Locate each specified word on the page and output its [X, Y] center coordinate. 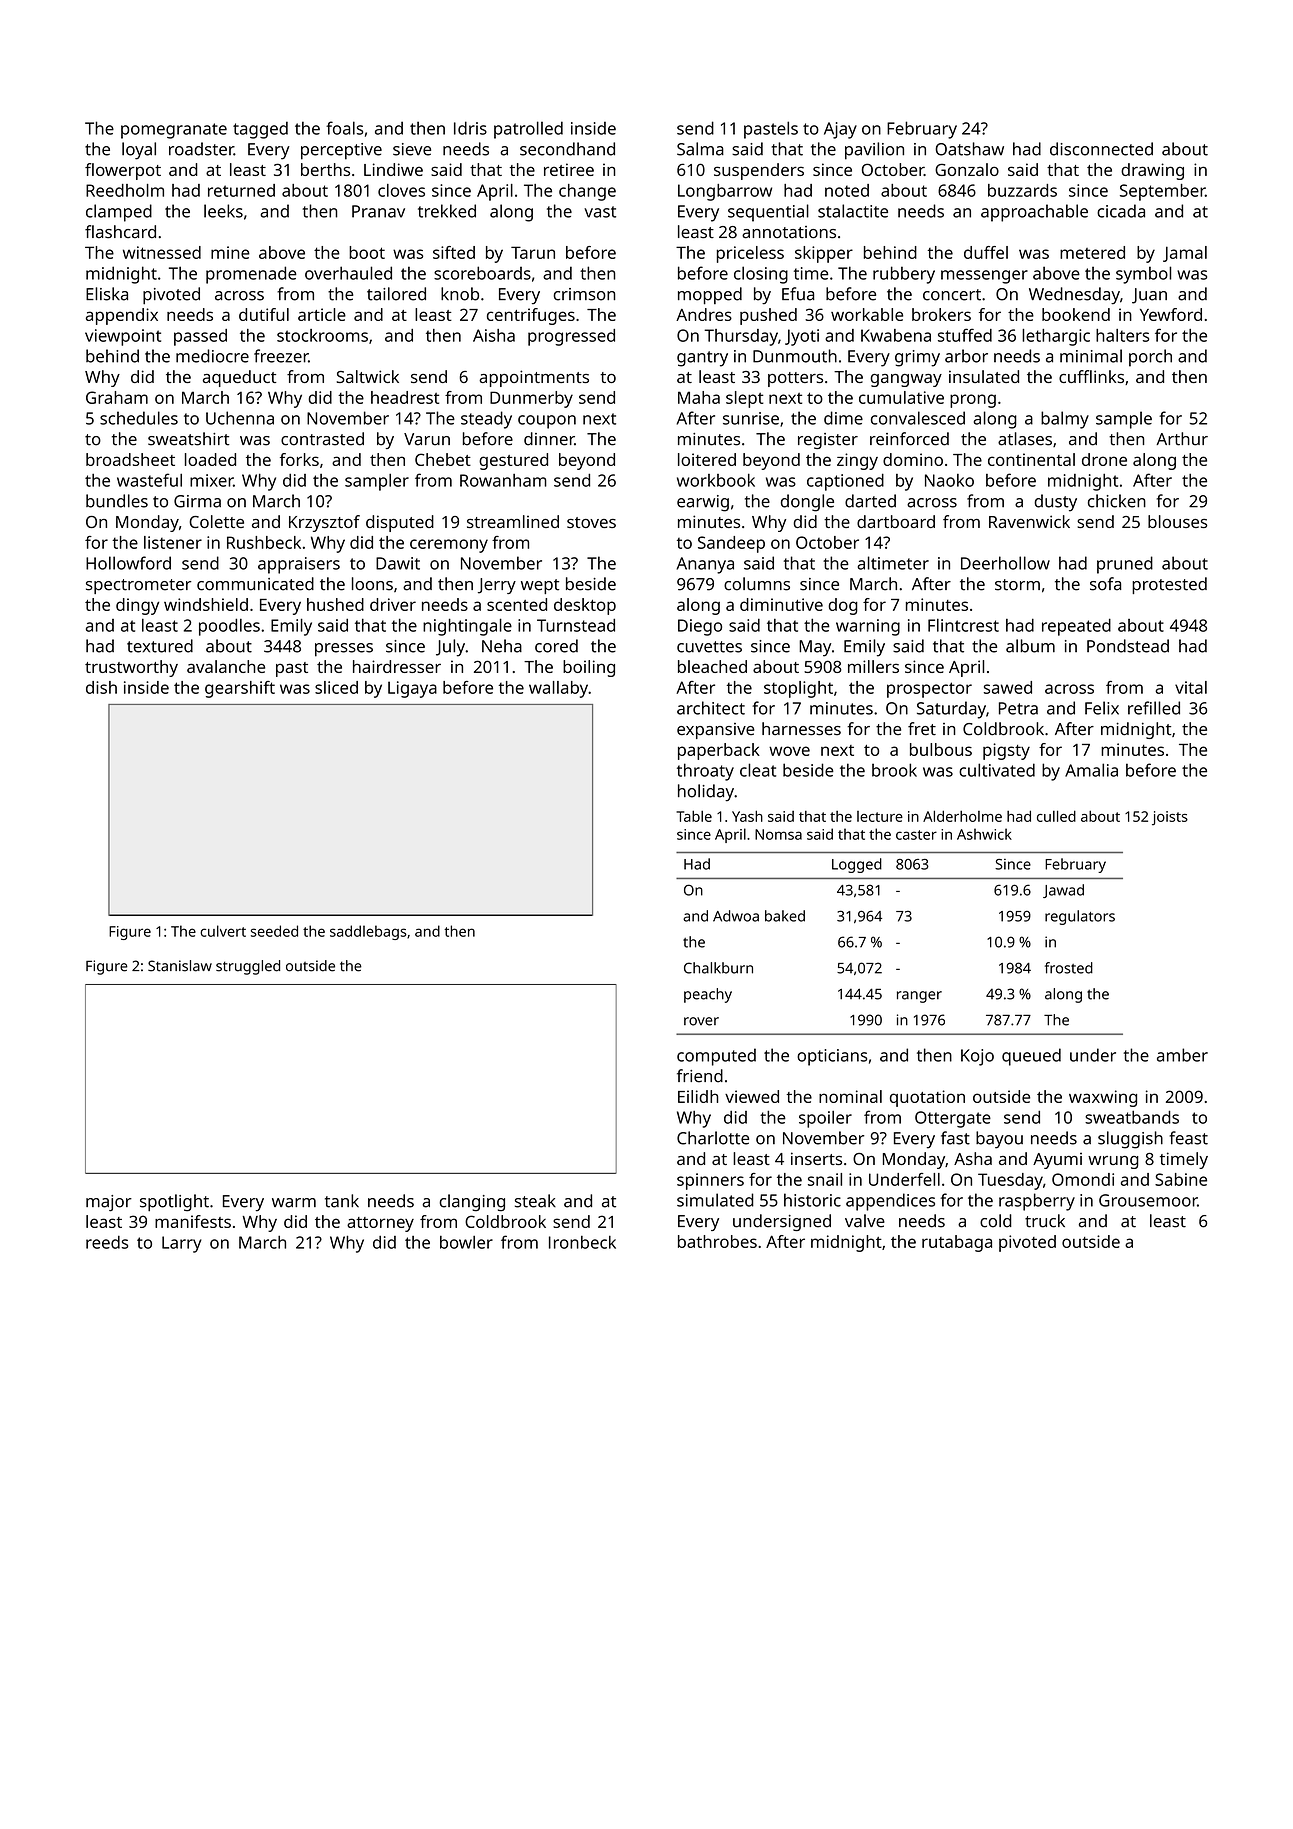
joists [1170, 818]
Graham [117, 397]
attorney [380, 1224]
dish [101, 687]
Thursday [741, 337]
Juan [1149, 296]
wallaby [558, 689]
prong [973, 401]
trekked [447, 211]
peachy [708, 995]
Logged [857, 865]
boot [367, 252]
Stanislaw [180, 966]
